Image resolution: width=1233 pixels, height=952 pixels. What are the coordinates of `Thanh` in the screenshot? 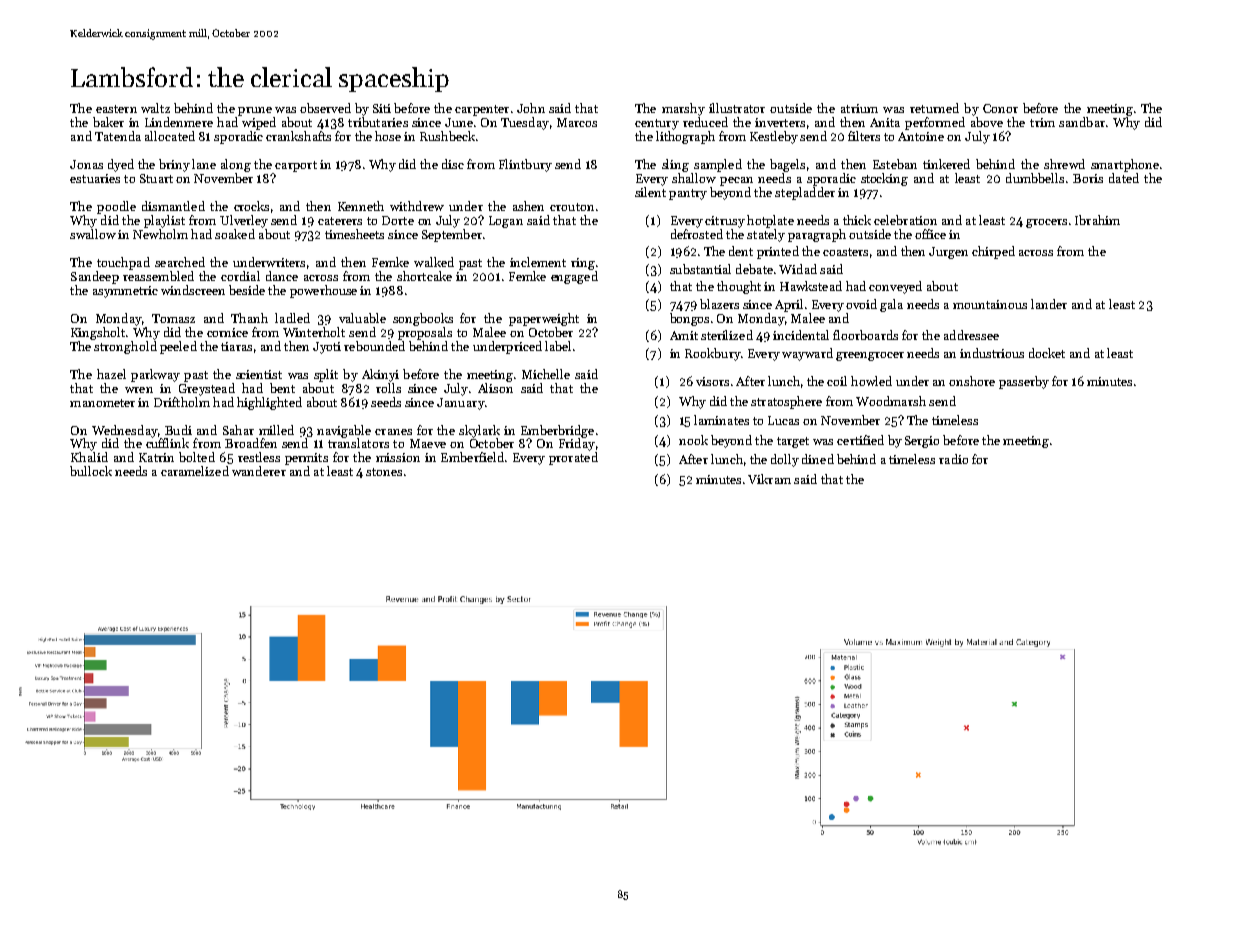 It's located at (249, 318).
